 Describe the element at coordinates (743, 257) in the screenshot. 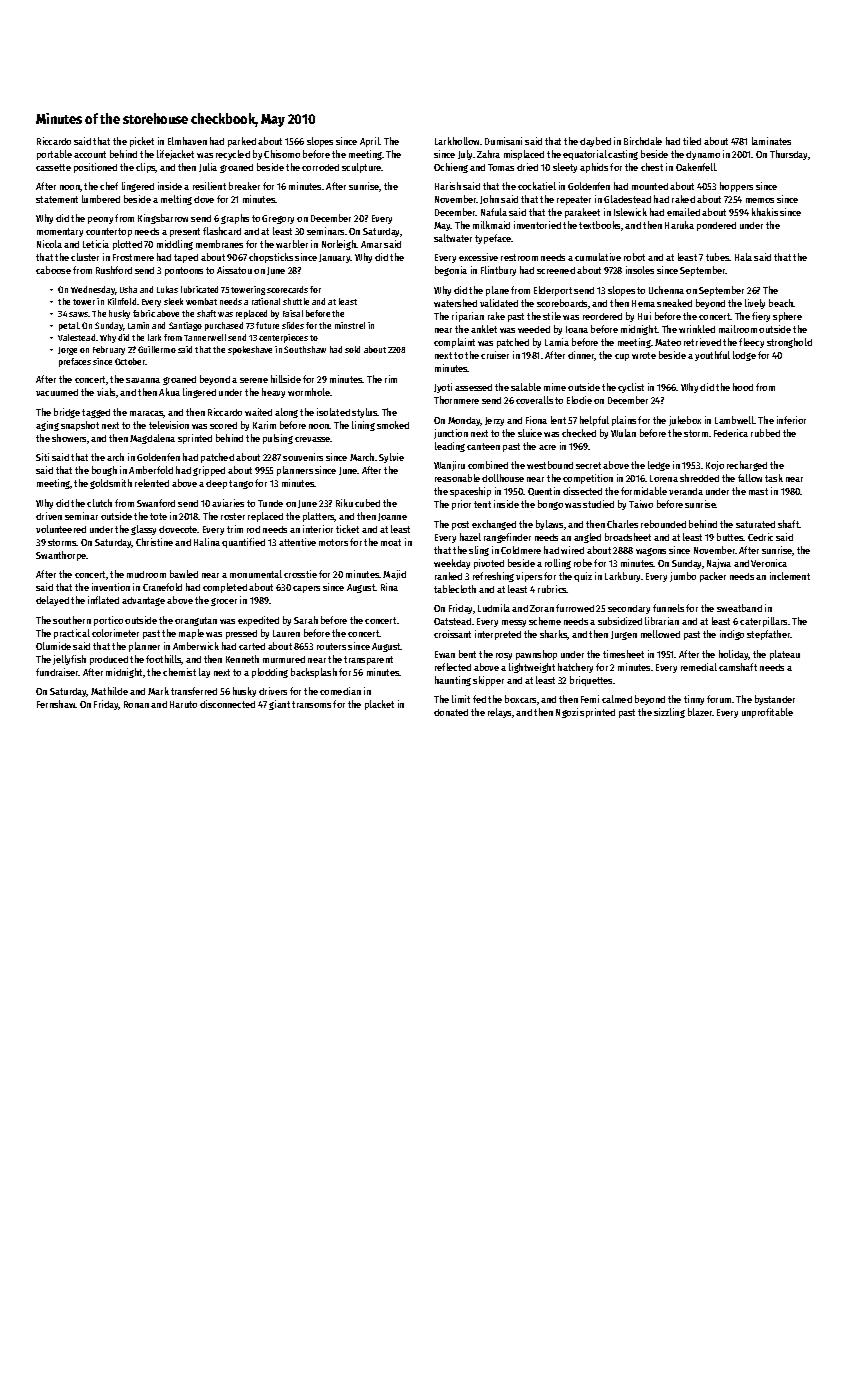

I see `Hala` at that location.
